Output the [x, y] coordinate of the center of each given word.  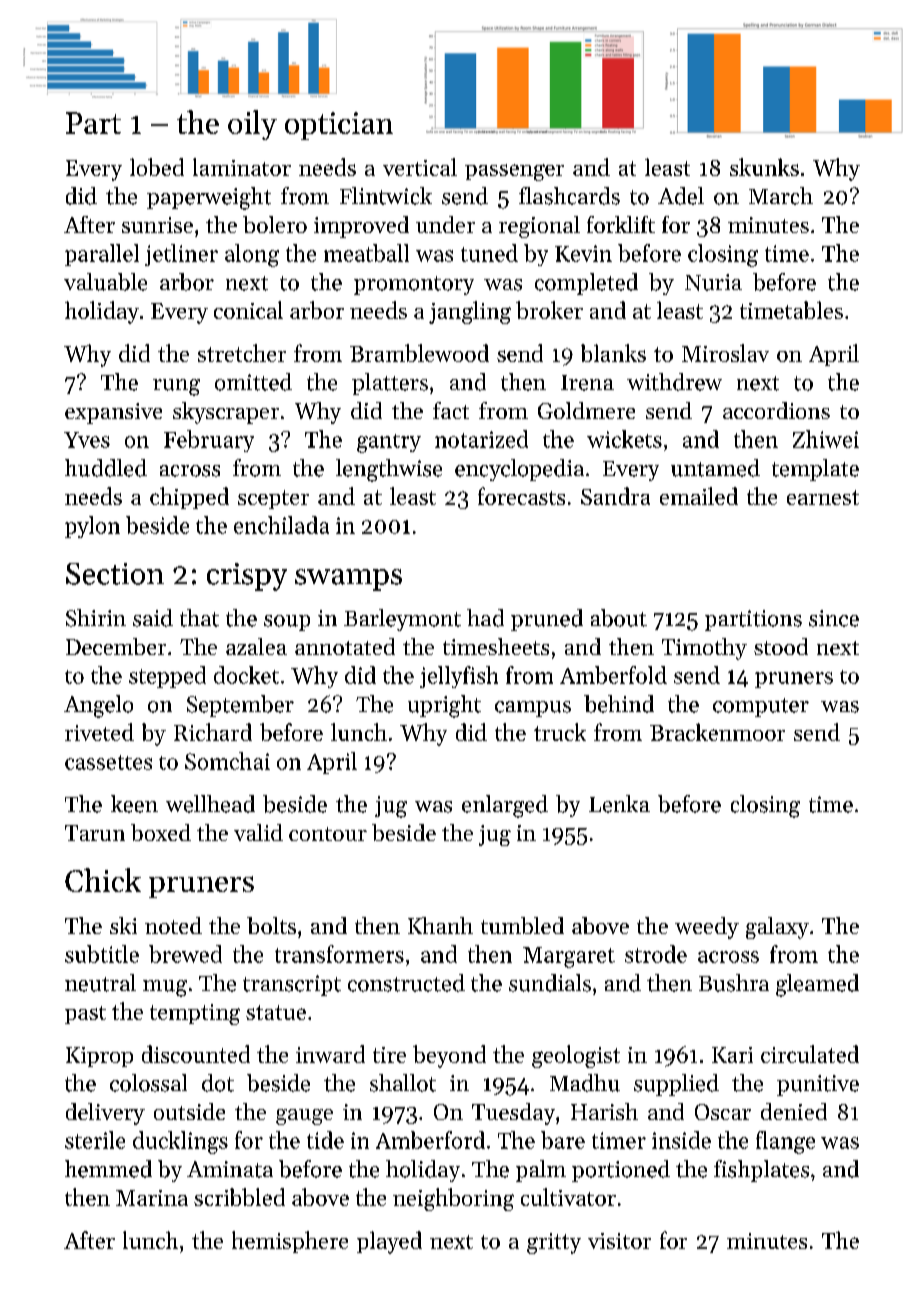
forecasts [521, 496]
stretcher [242, 353]
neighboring [453, 1199]
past [85, 1015]
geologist [576, 1056]
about [619, 618]
